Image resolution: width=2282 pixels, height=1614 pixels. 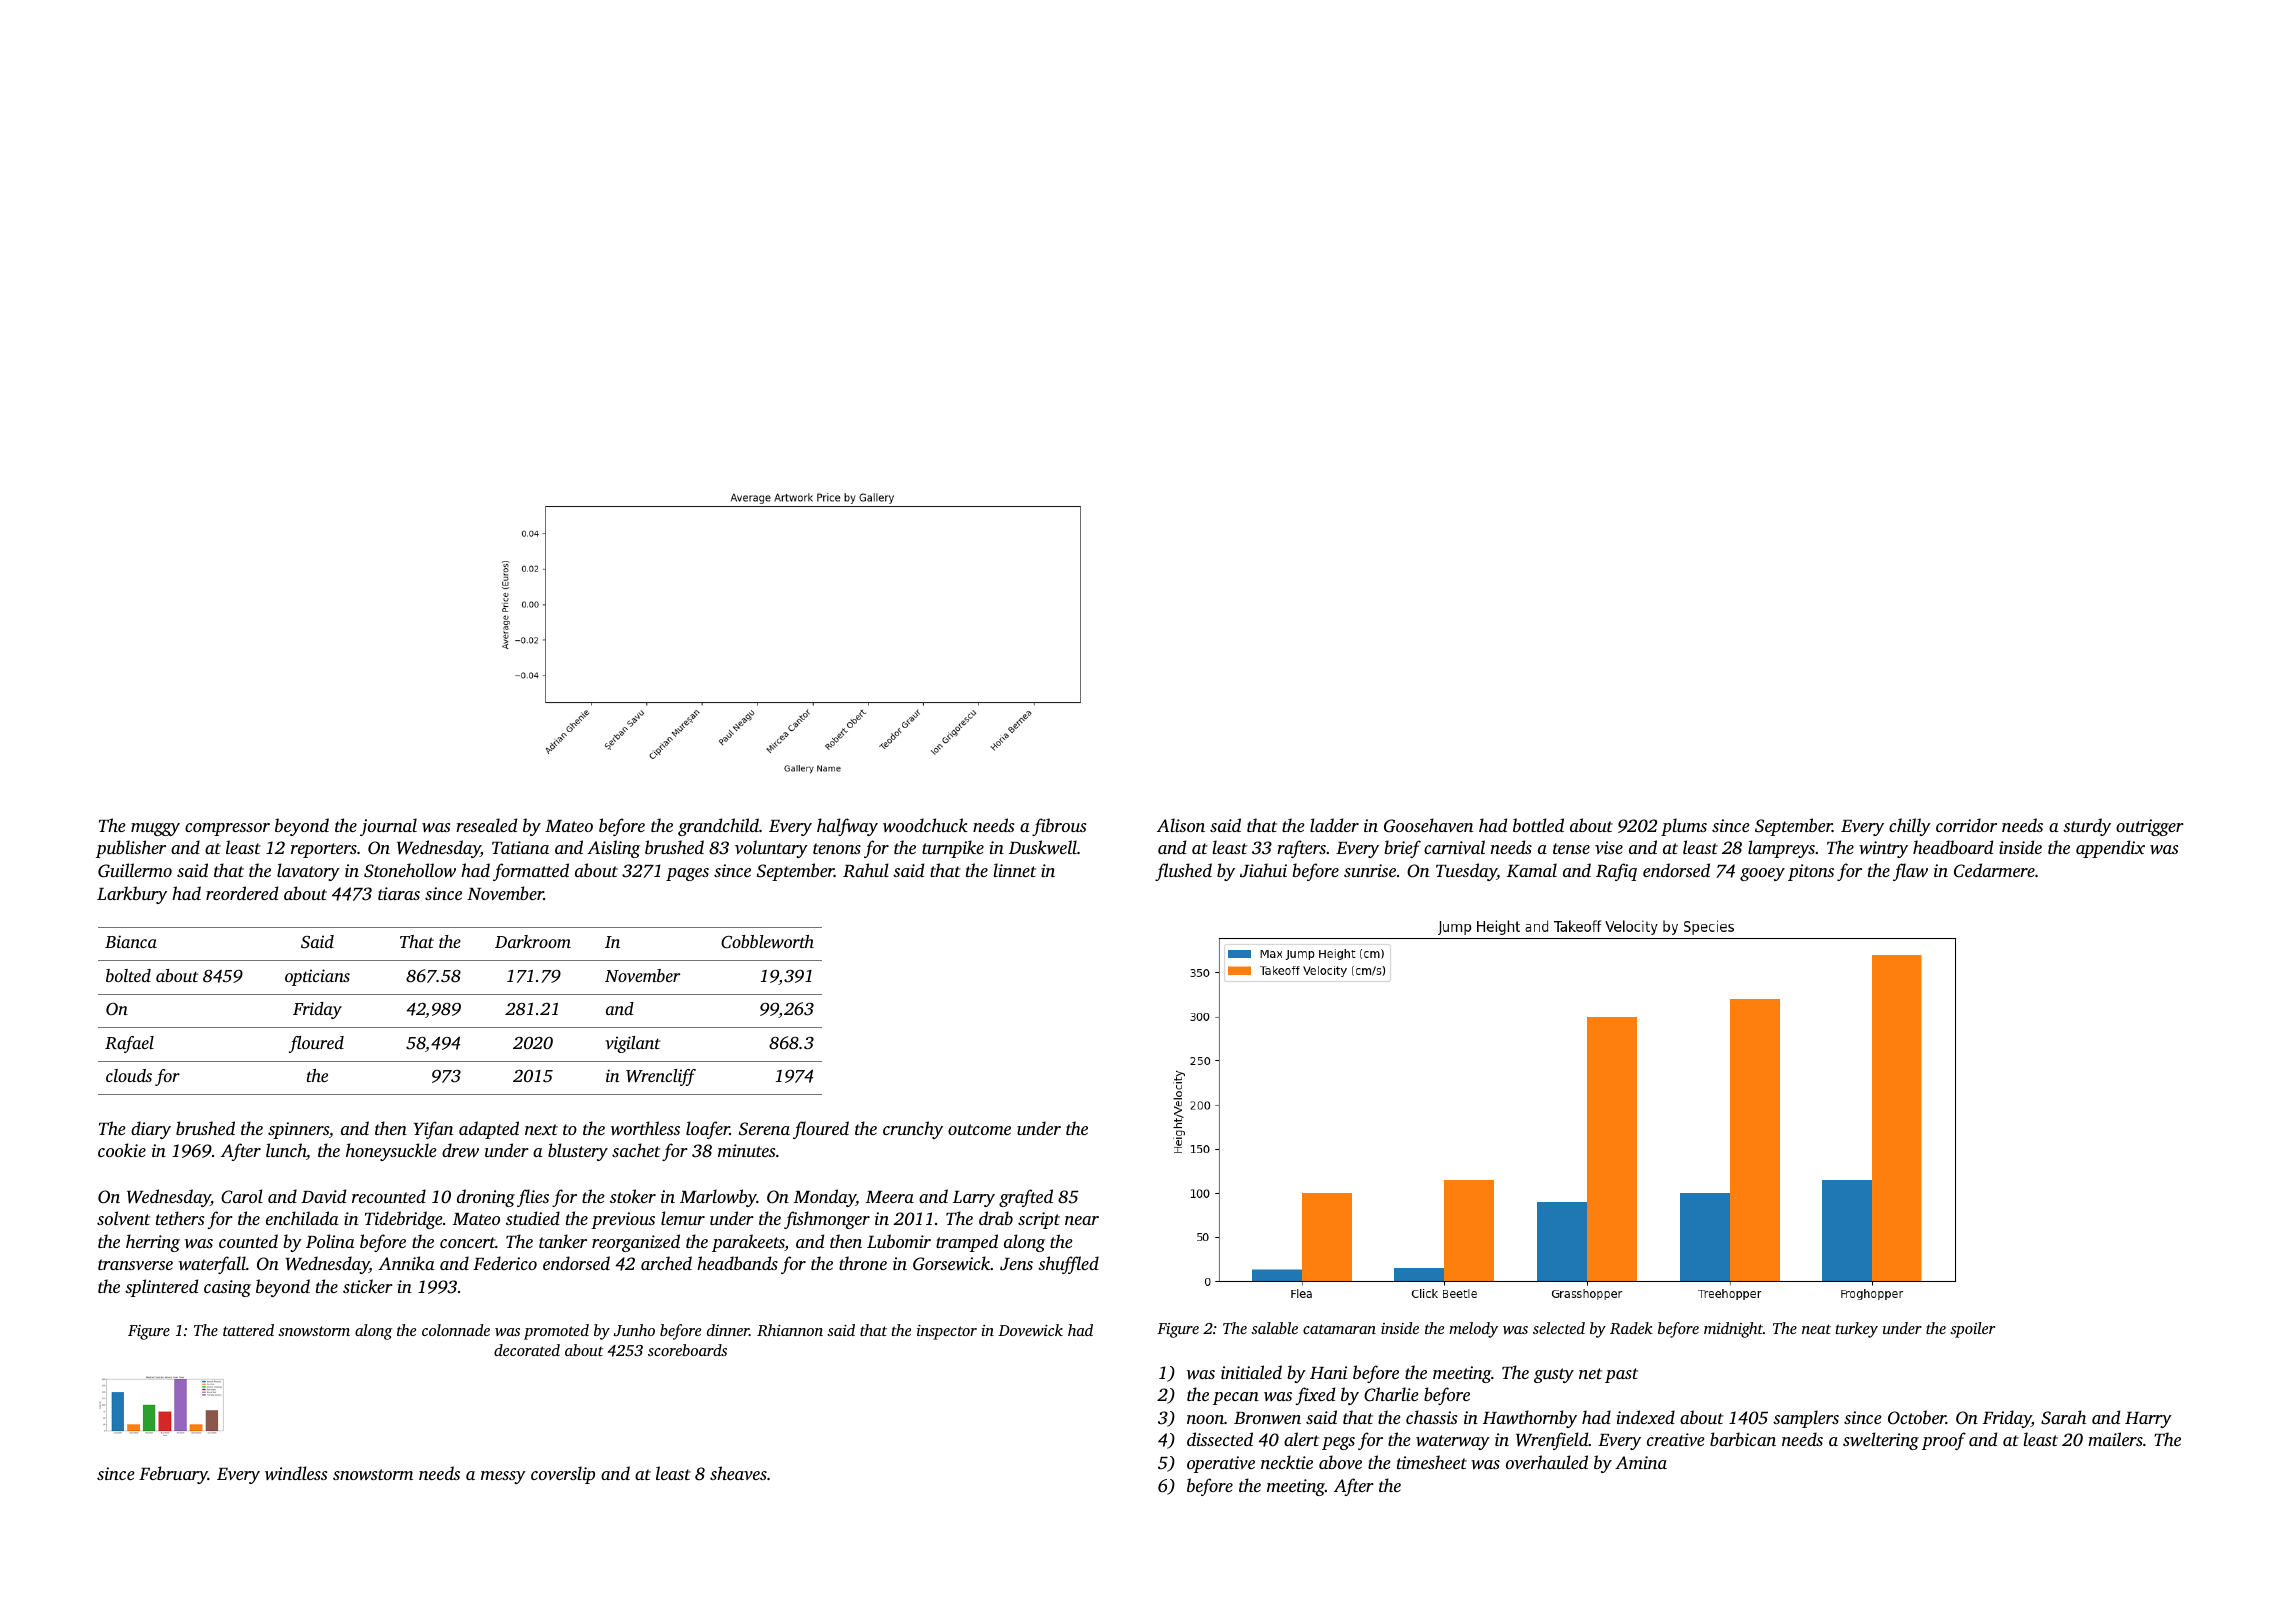 I want to click on flushed, so click(x=1183, y=872).
